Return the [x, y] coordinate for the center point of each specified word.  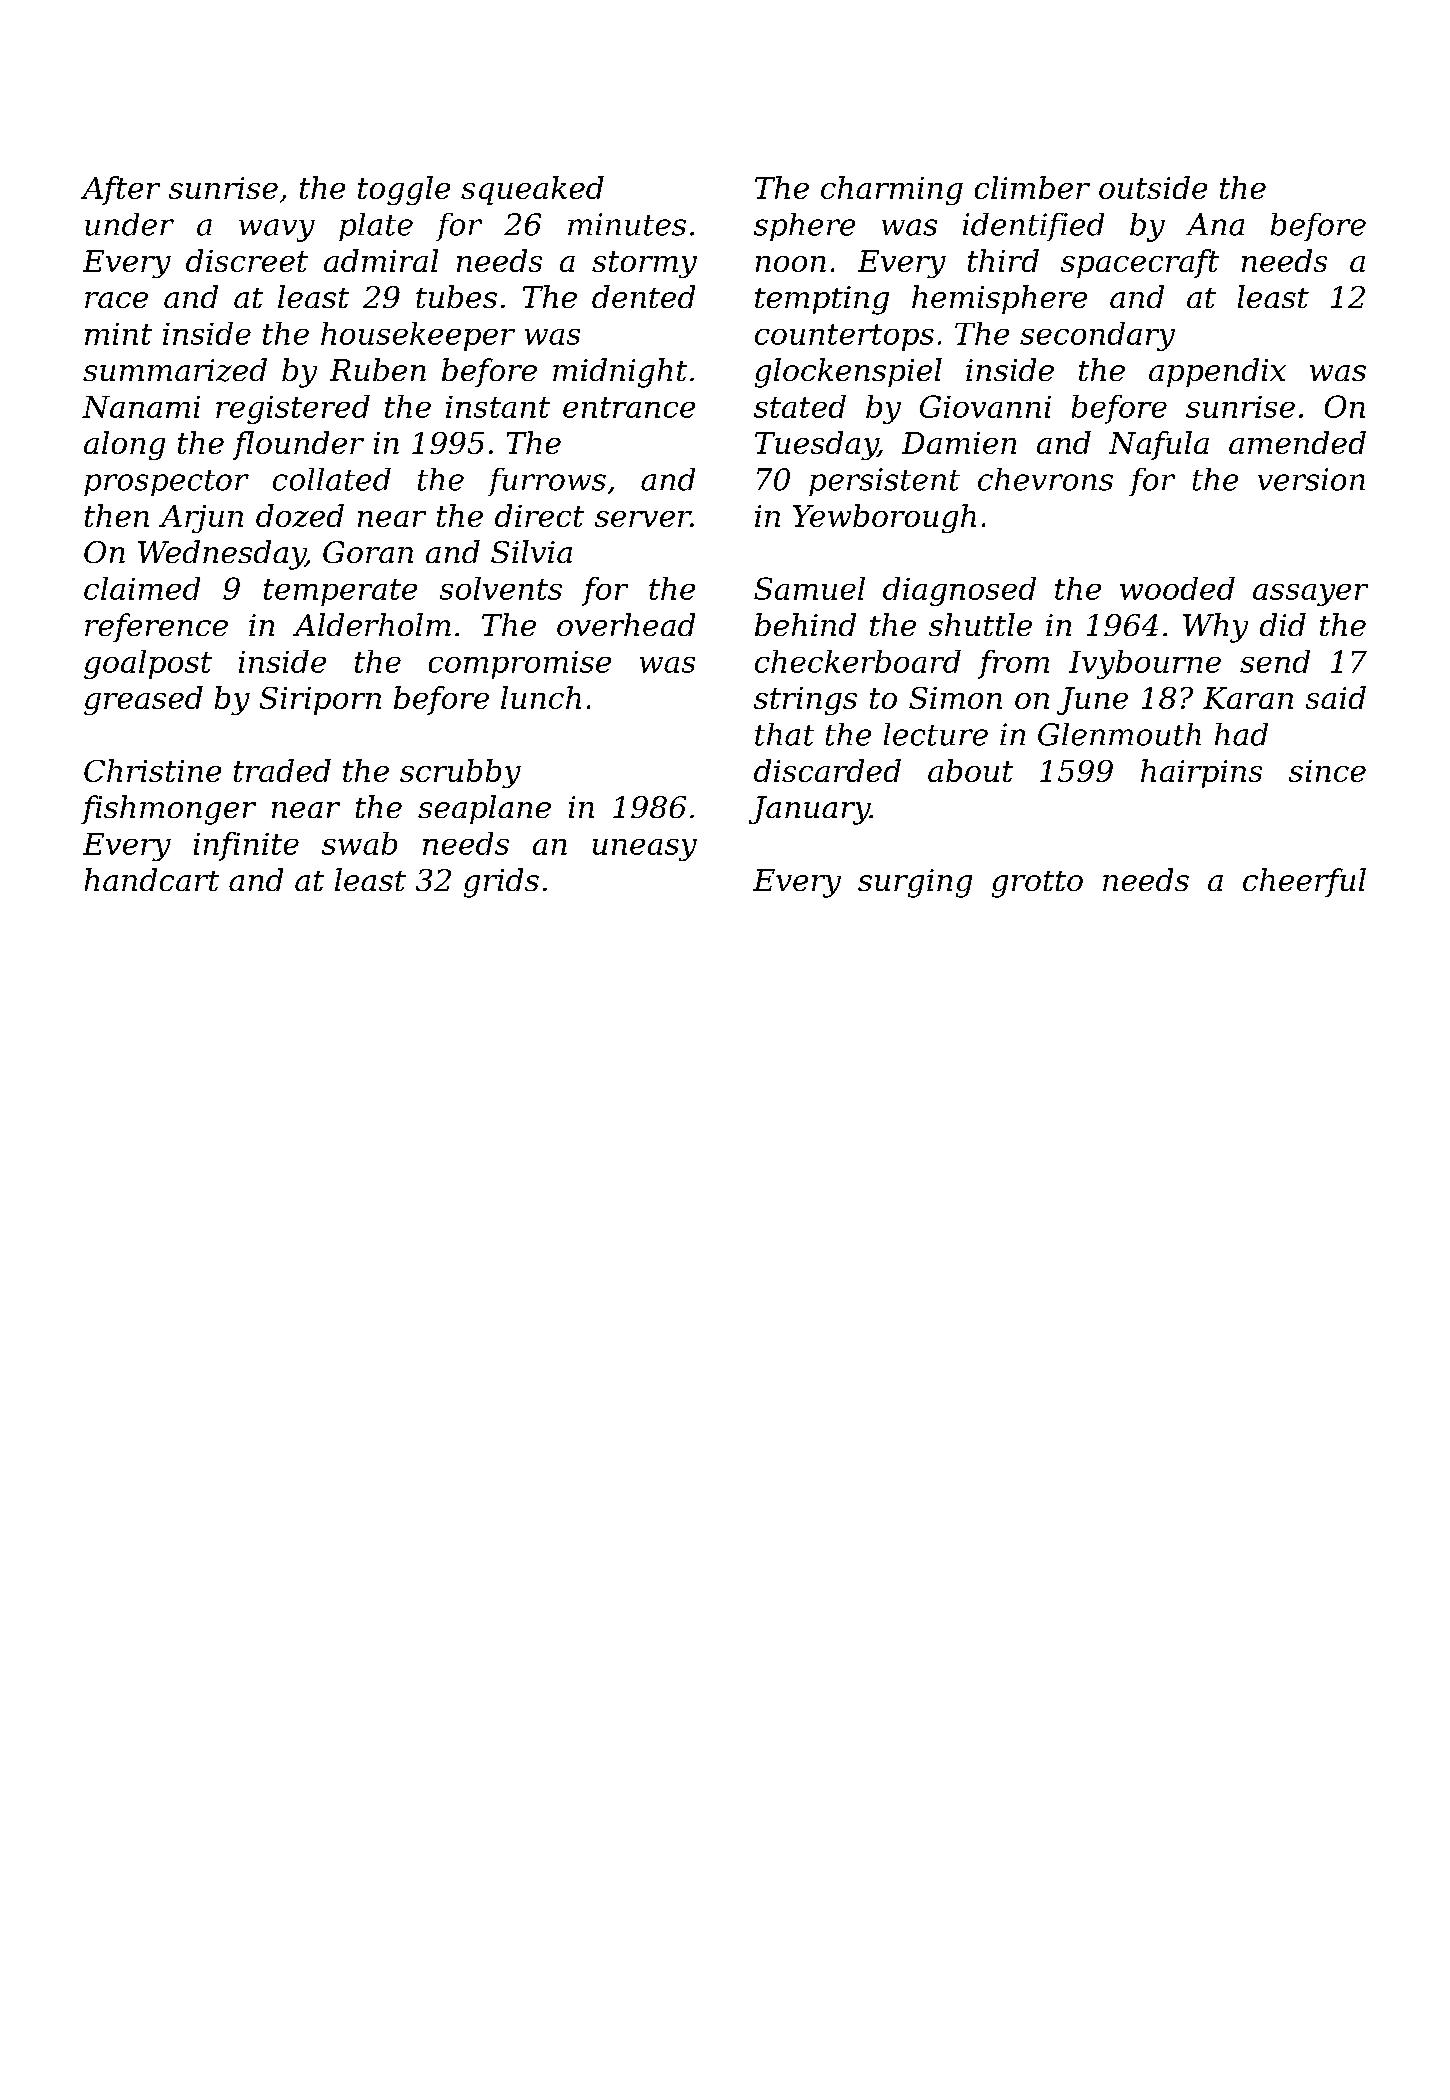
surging [915, 883]
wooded [1177, 588]
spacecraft [1140, 263]
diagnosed [959, 591]
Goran [368, 552]
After [120, 190]
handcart [152, 879]
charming [892, 190]
